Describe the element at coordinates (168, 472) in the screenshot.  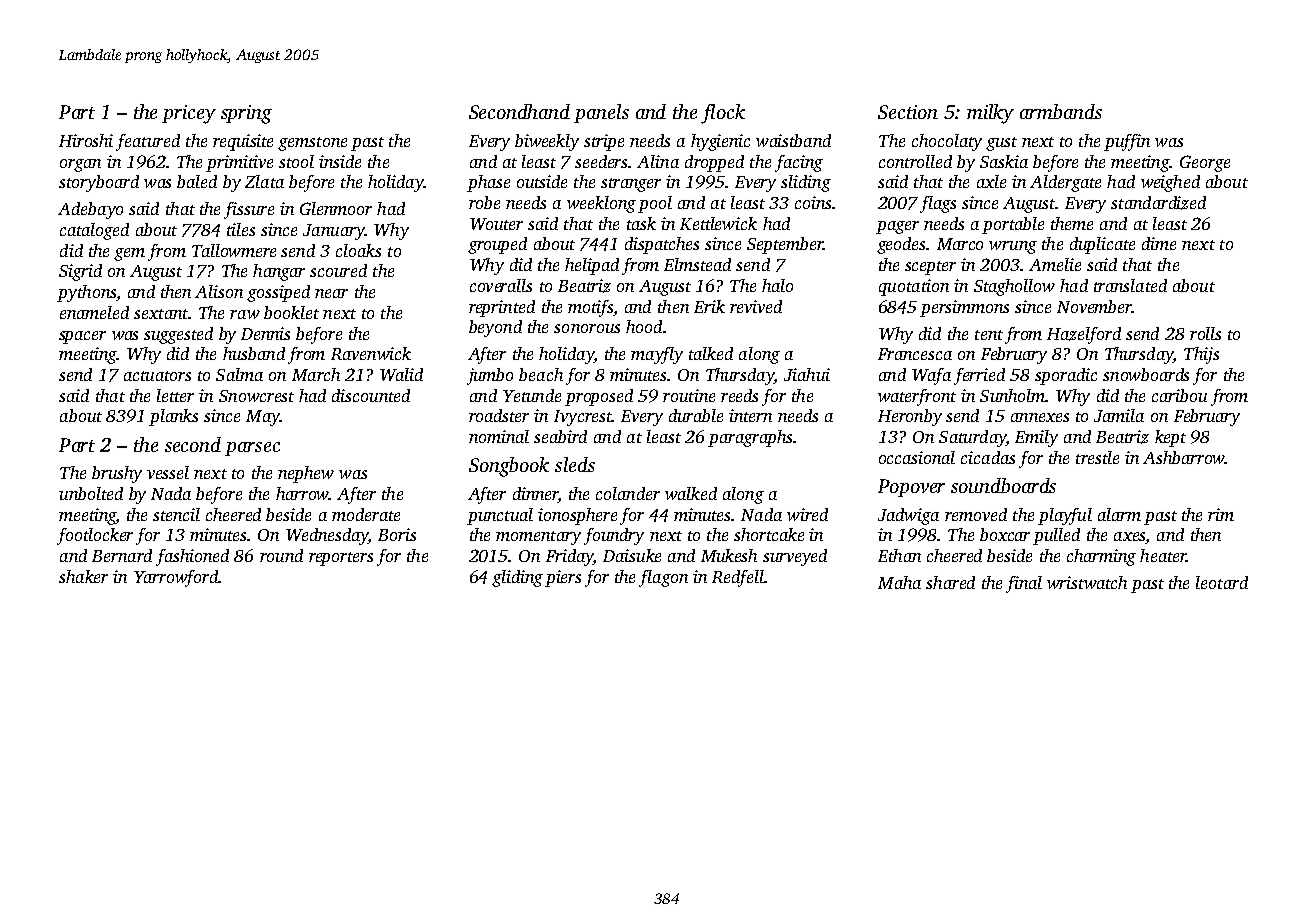
I see `vessel` at that location.
